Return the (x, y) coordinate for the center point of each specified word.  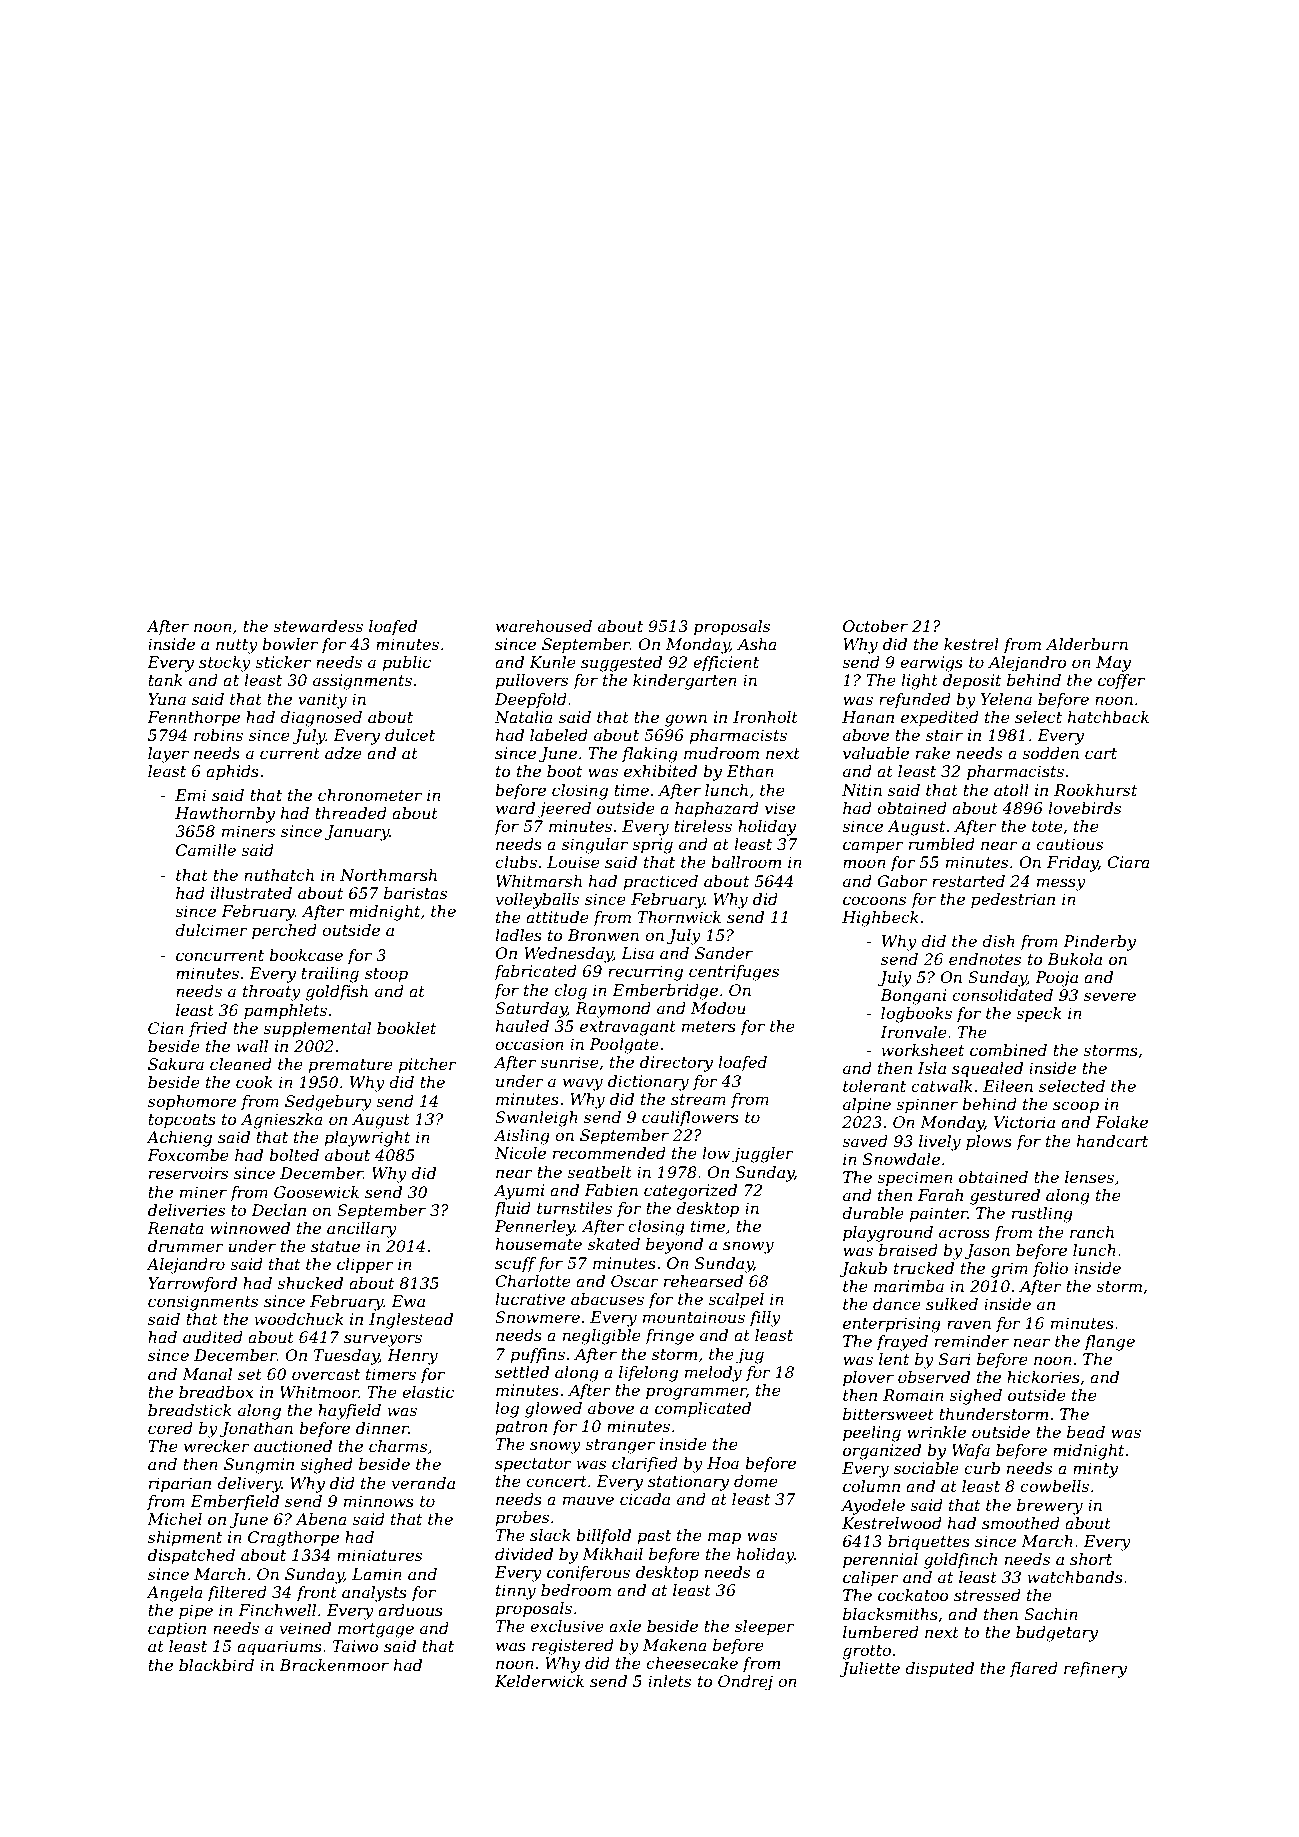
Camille (206, 850)
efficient (726, 663)
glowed (553, 1410)
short (1091, 1559)
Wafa (971, 1451)
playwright (367, 1139)
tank (165, 680)
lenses (1089, 1177)
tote (1047, 826)
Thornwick (679, 917)
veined (305, 1628)
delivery (249, 1485)
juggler (763, 1155)
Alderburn (1087, 644)
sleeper (765, 1628)
